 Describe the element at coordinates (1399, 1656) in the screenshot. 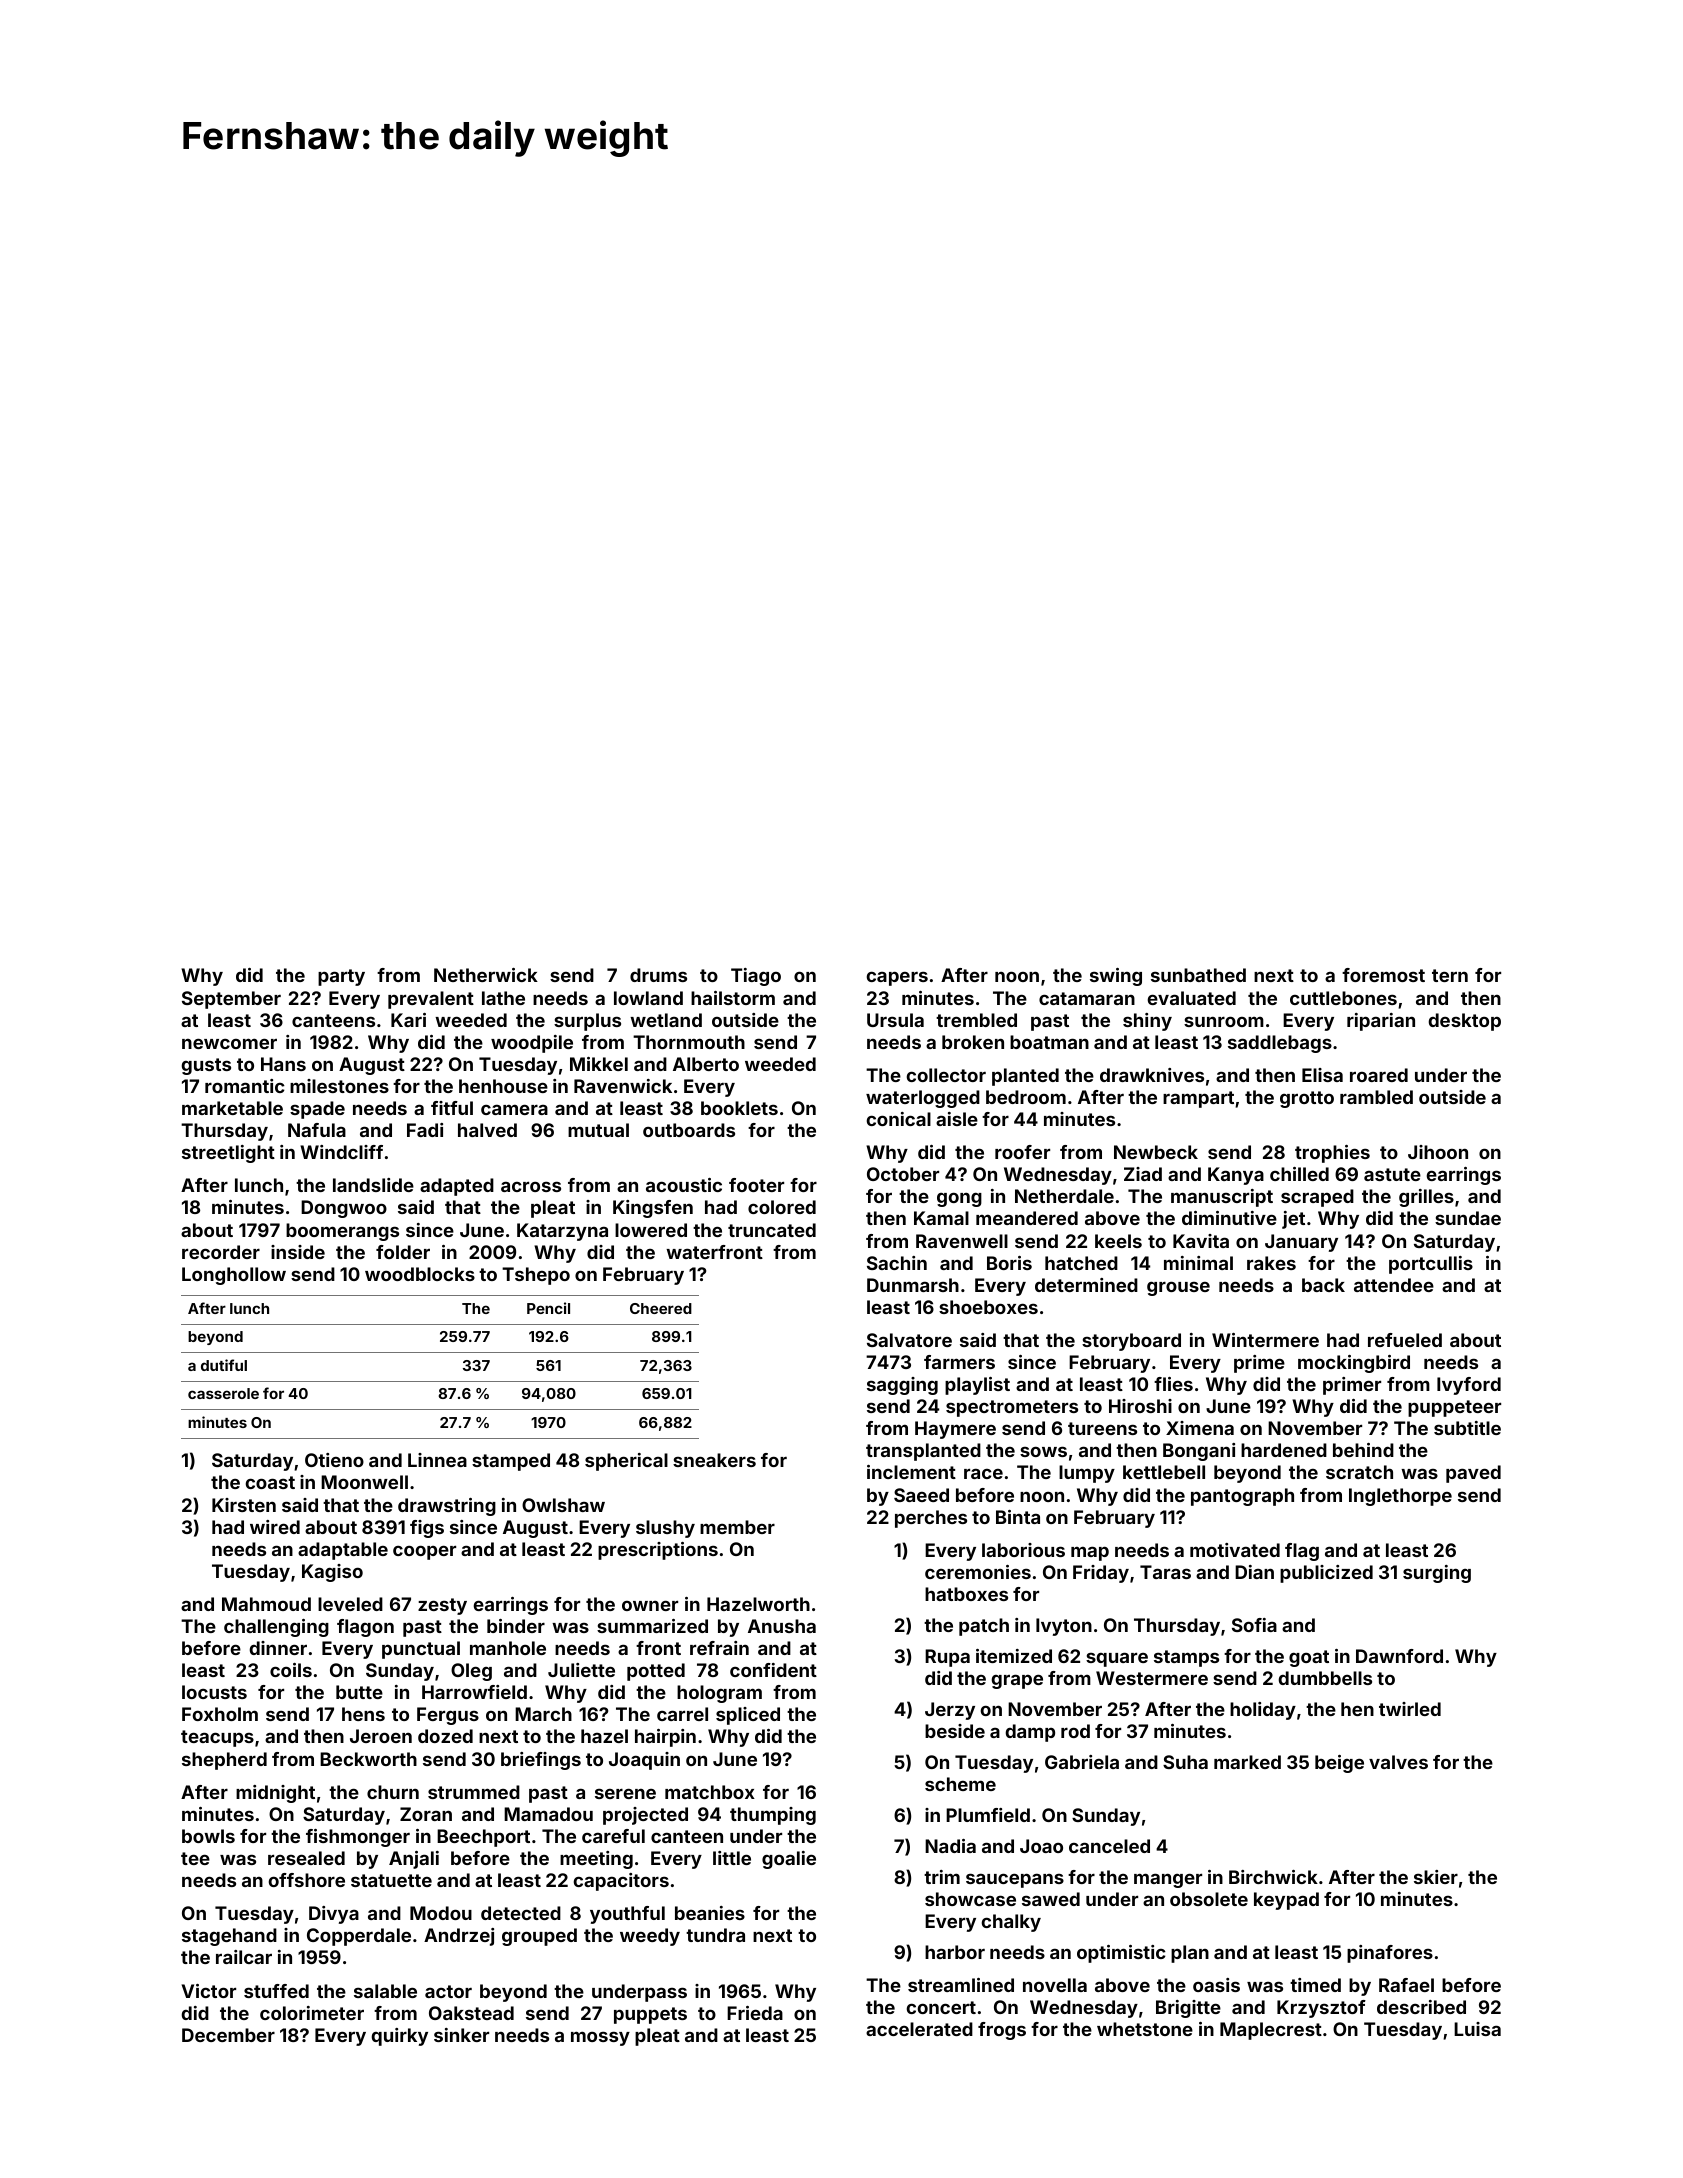

I see `Dawnford` at that location.
